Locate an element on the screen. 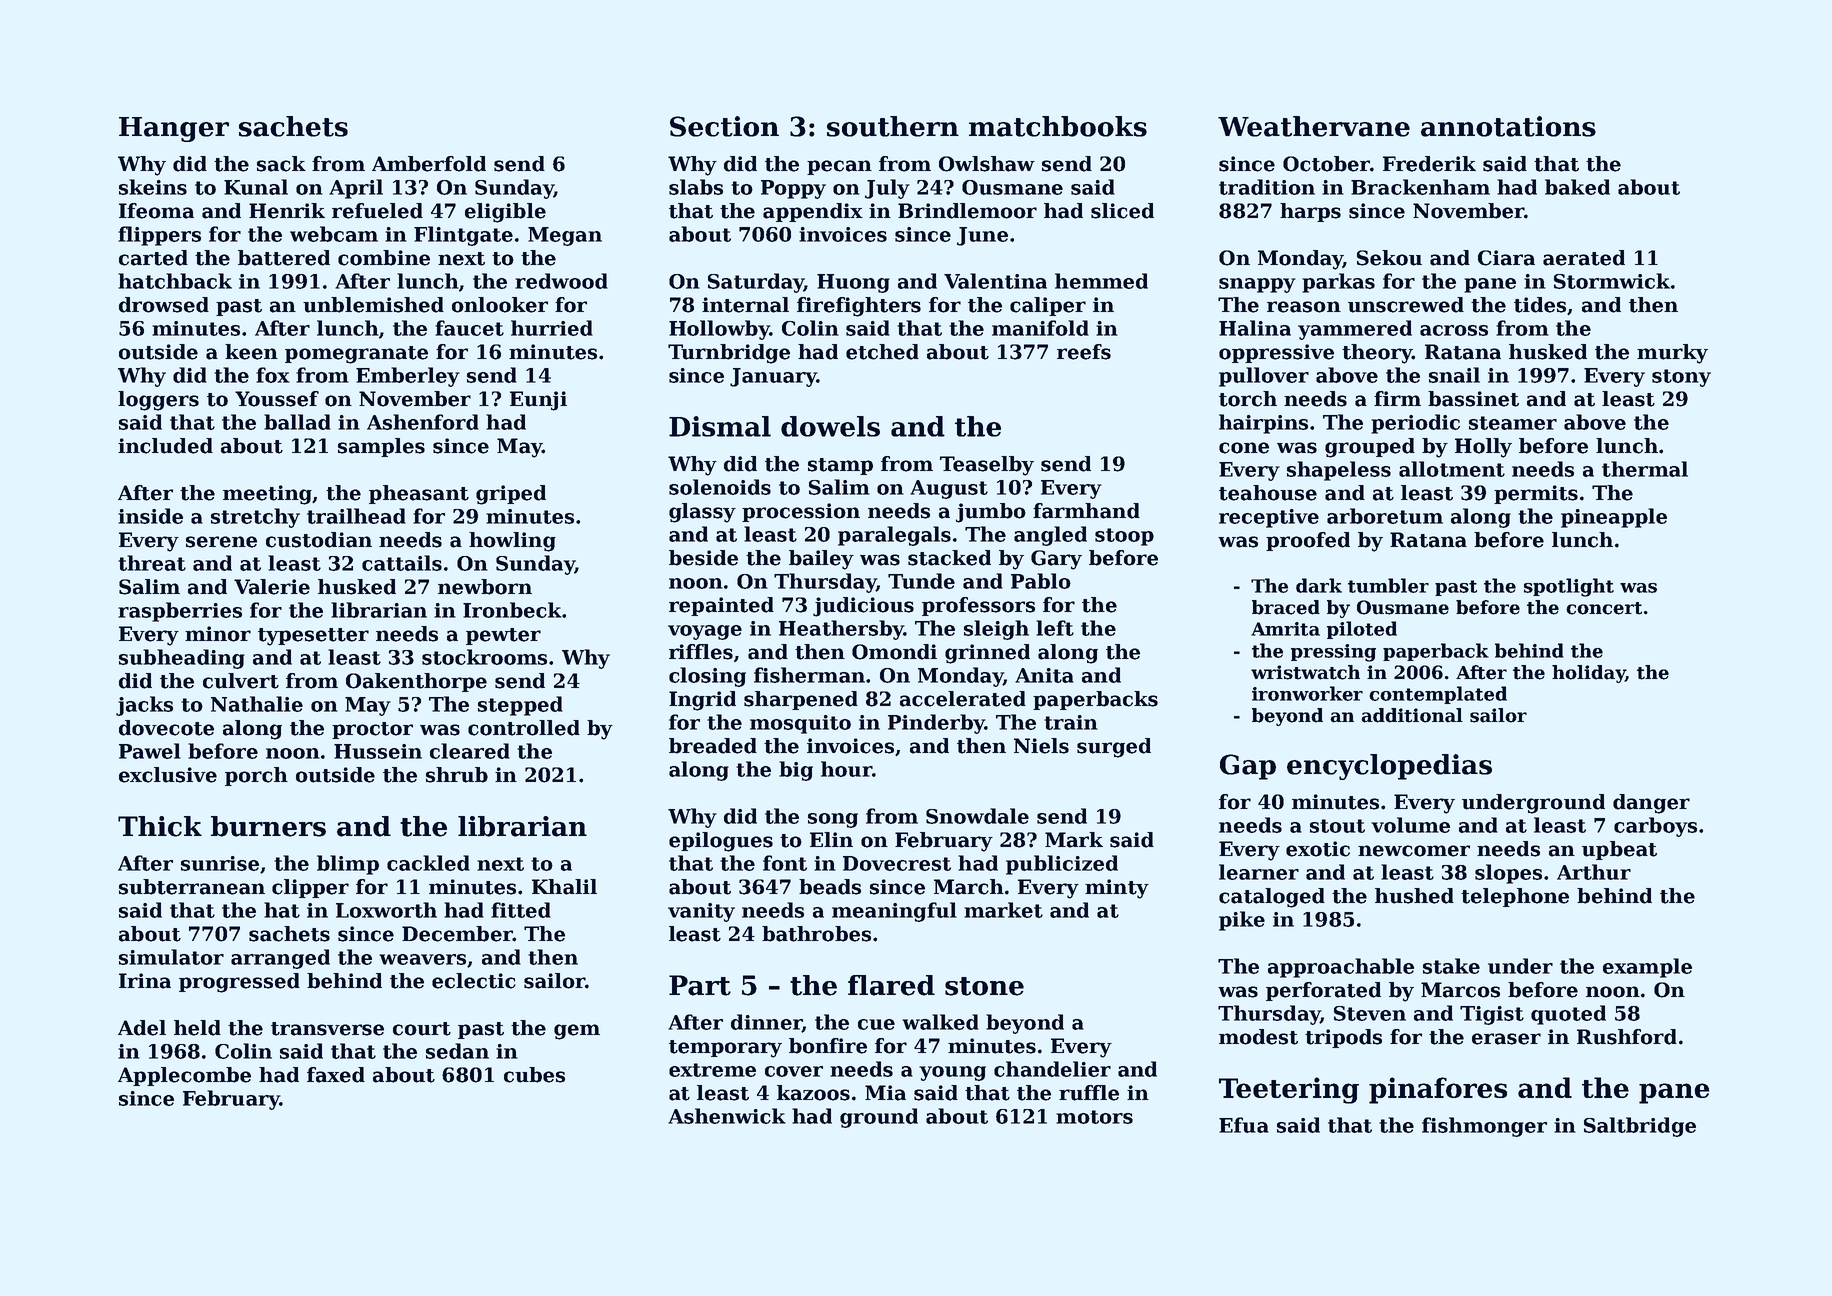 Image resolution: width=1832 pixels, height=1296 pixels. annotations is located at coordinates (1508, 126).
